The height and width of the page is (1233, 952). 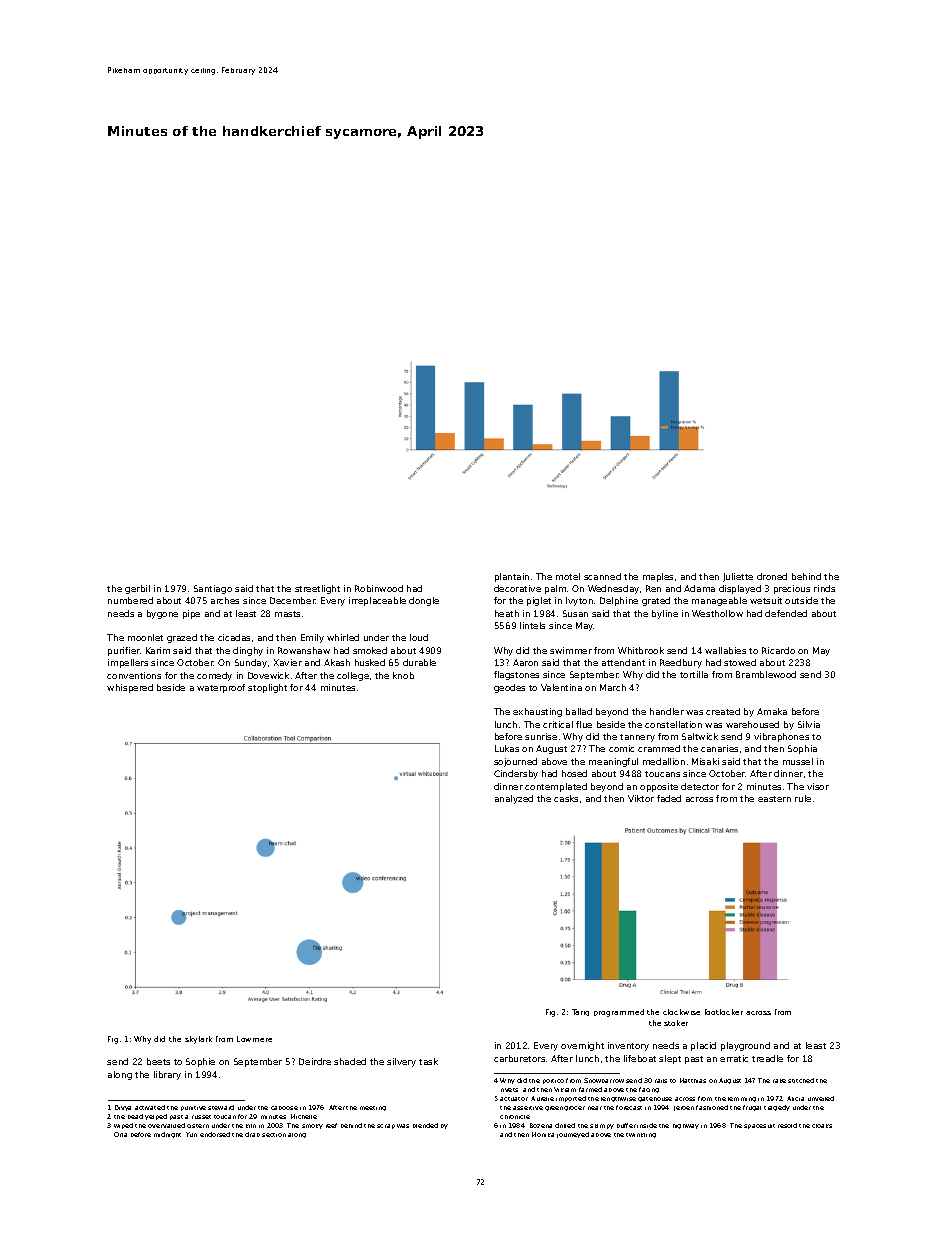 What do you see at coordinates (254, 1039) in the page?
I see `Lowmere` at bounding box center [254, 1039].
